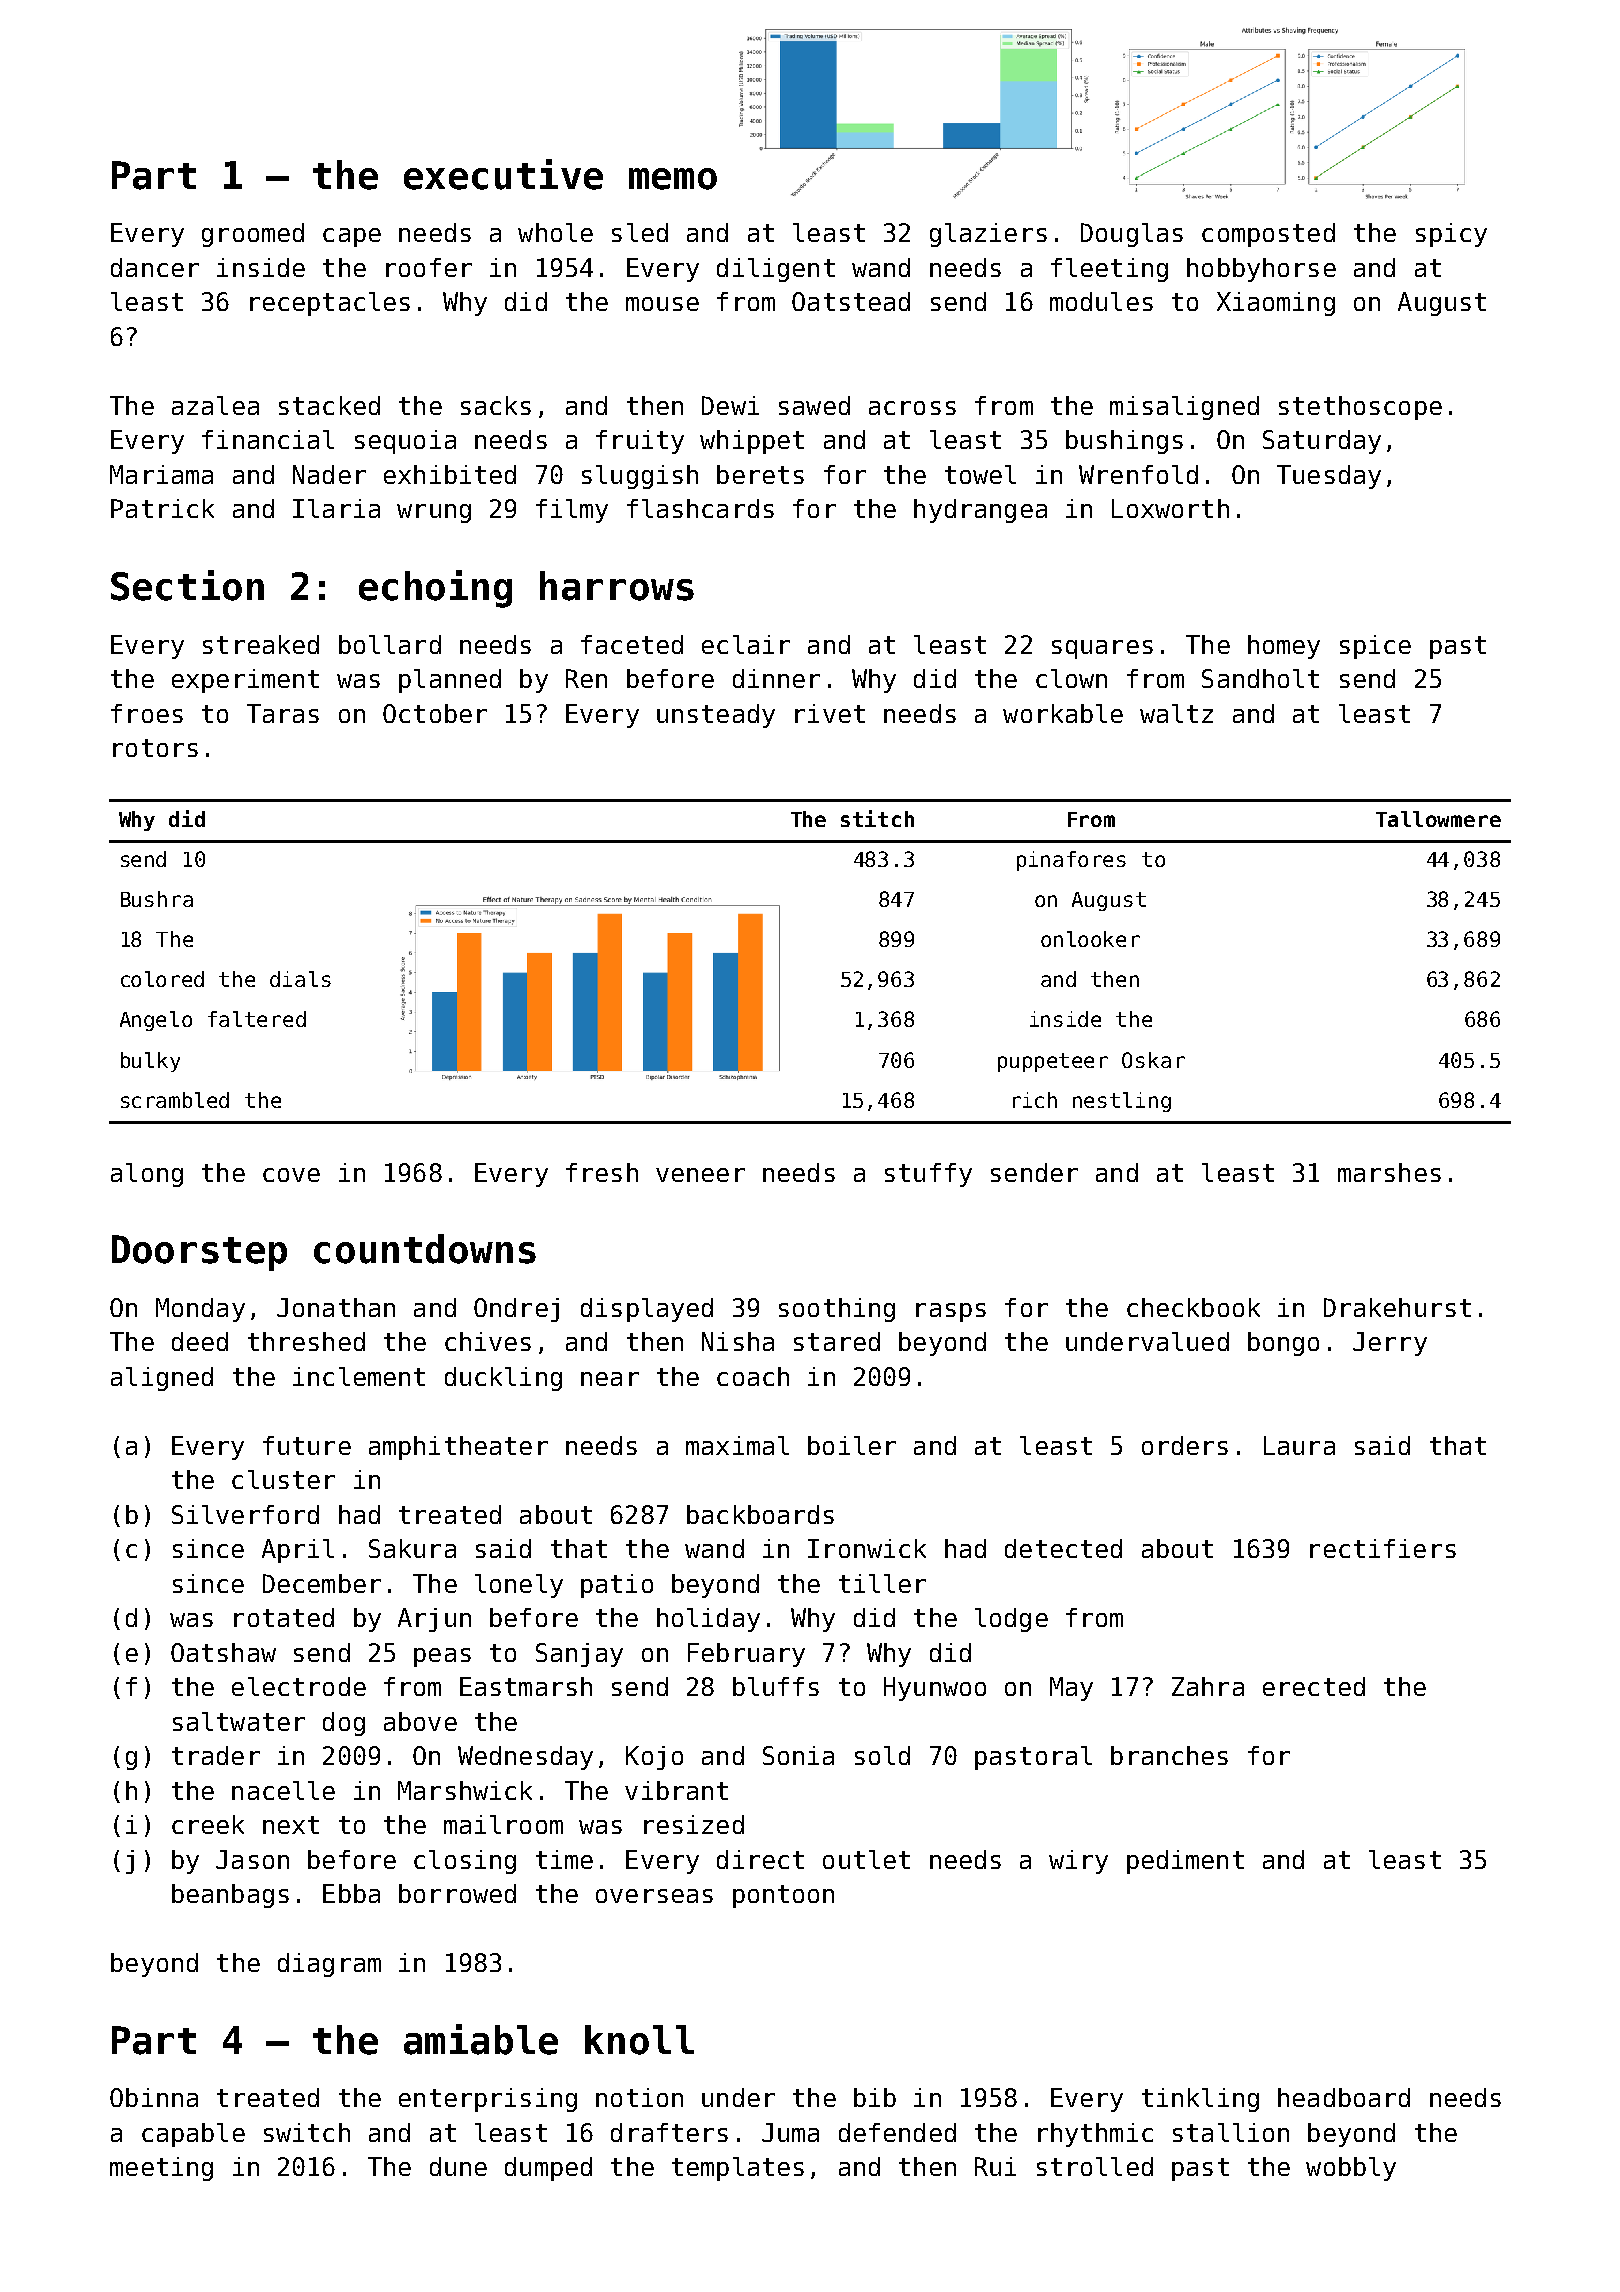 The image size is (1620, 2292). Describe the element at coordinates (405, 442) in the screenshot. I see `sequoia` at that location.
